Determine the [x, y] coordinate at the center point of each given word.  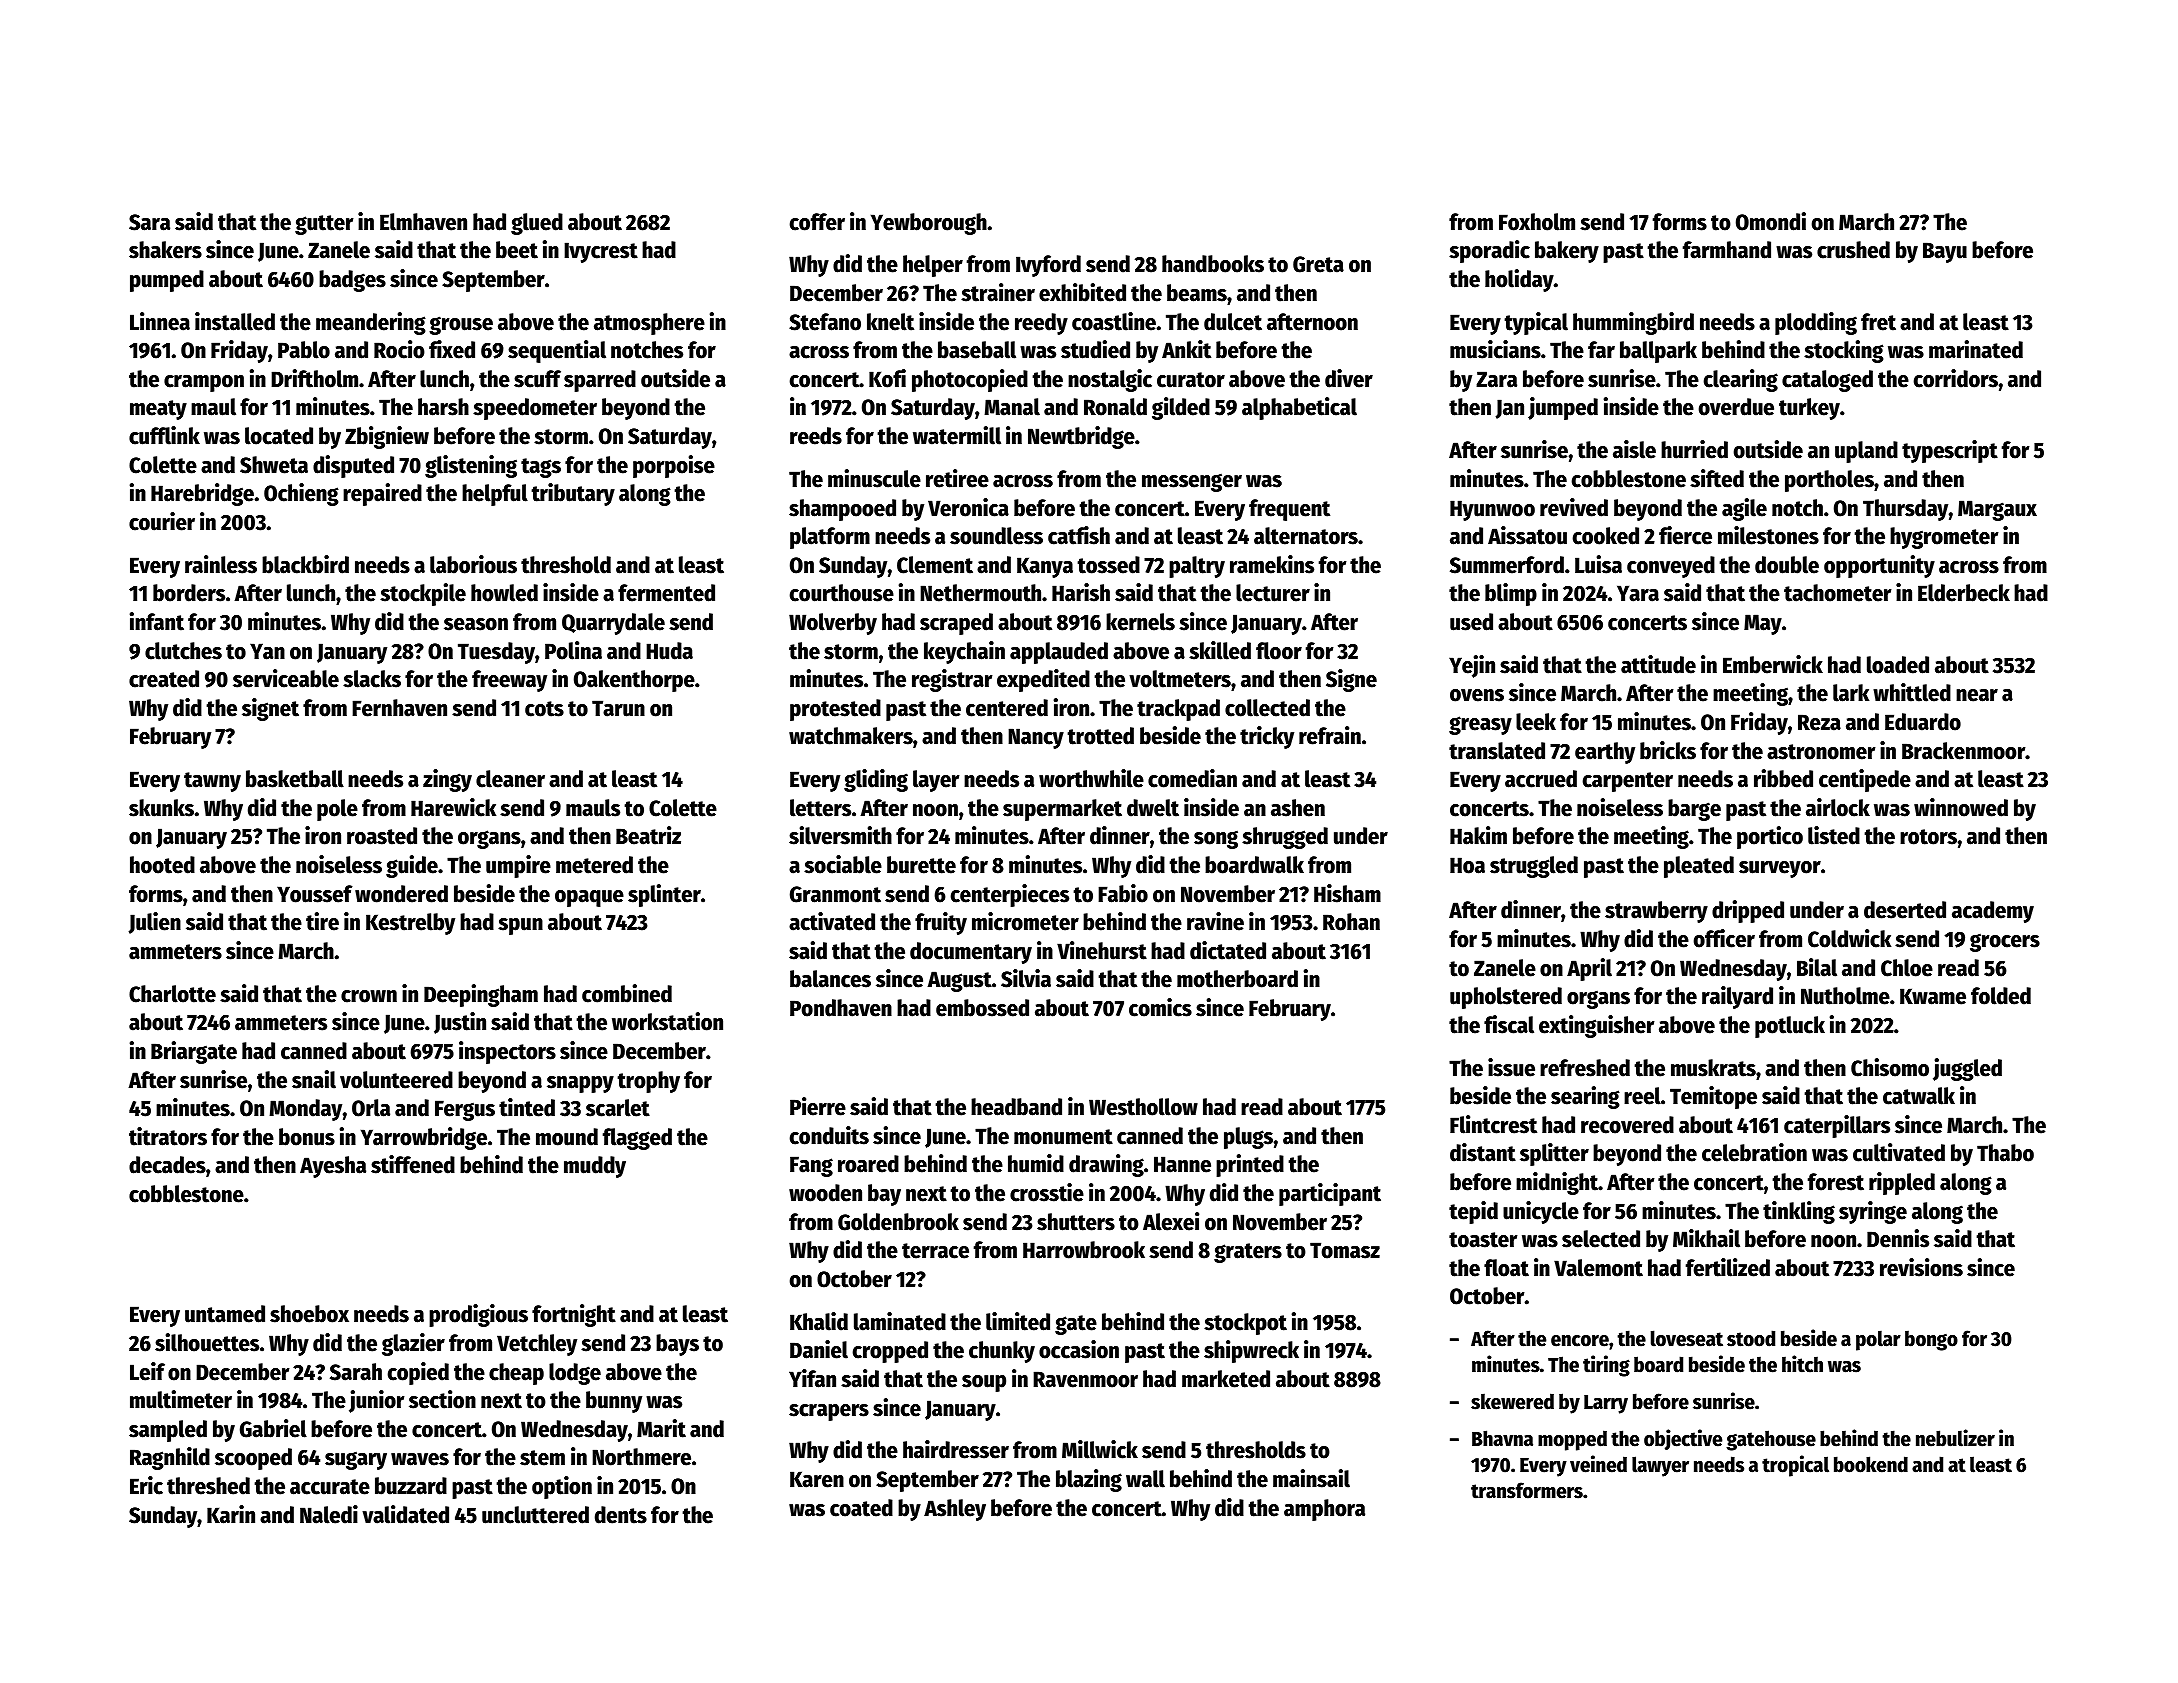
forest [1836, 1182]
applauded [1059, 653]
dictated [1228, 950]
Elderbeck [1964, 593]
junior [376, 1401]
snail [314, 1079]
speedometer [535, 409]
